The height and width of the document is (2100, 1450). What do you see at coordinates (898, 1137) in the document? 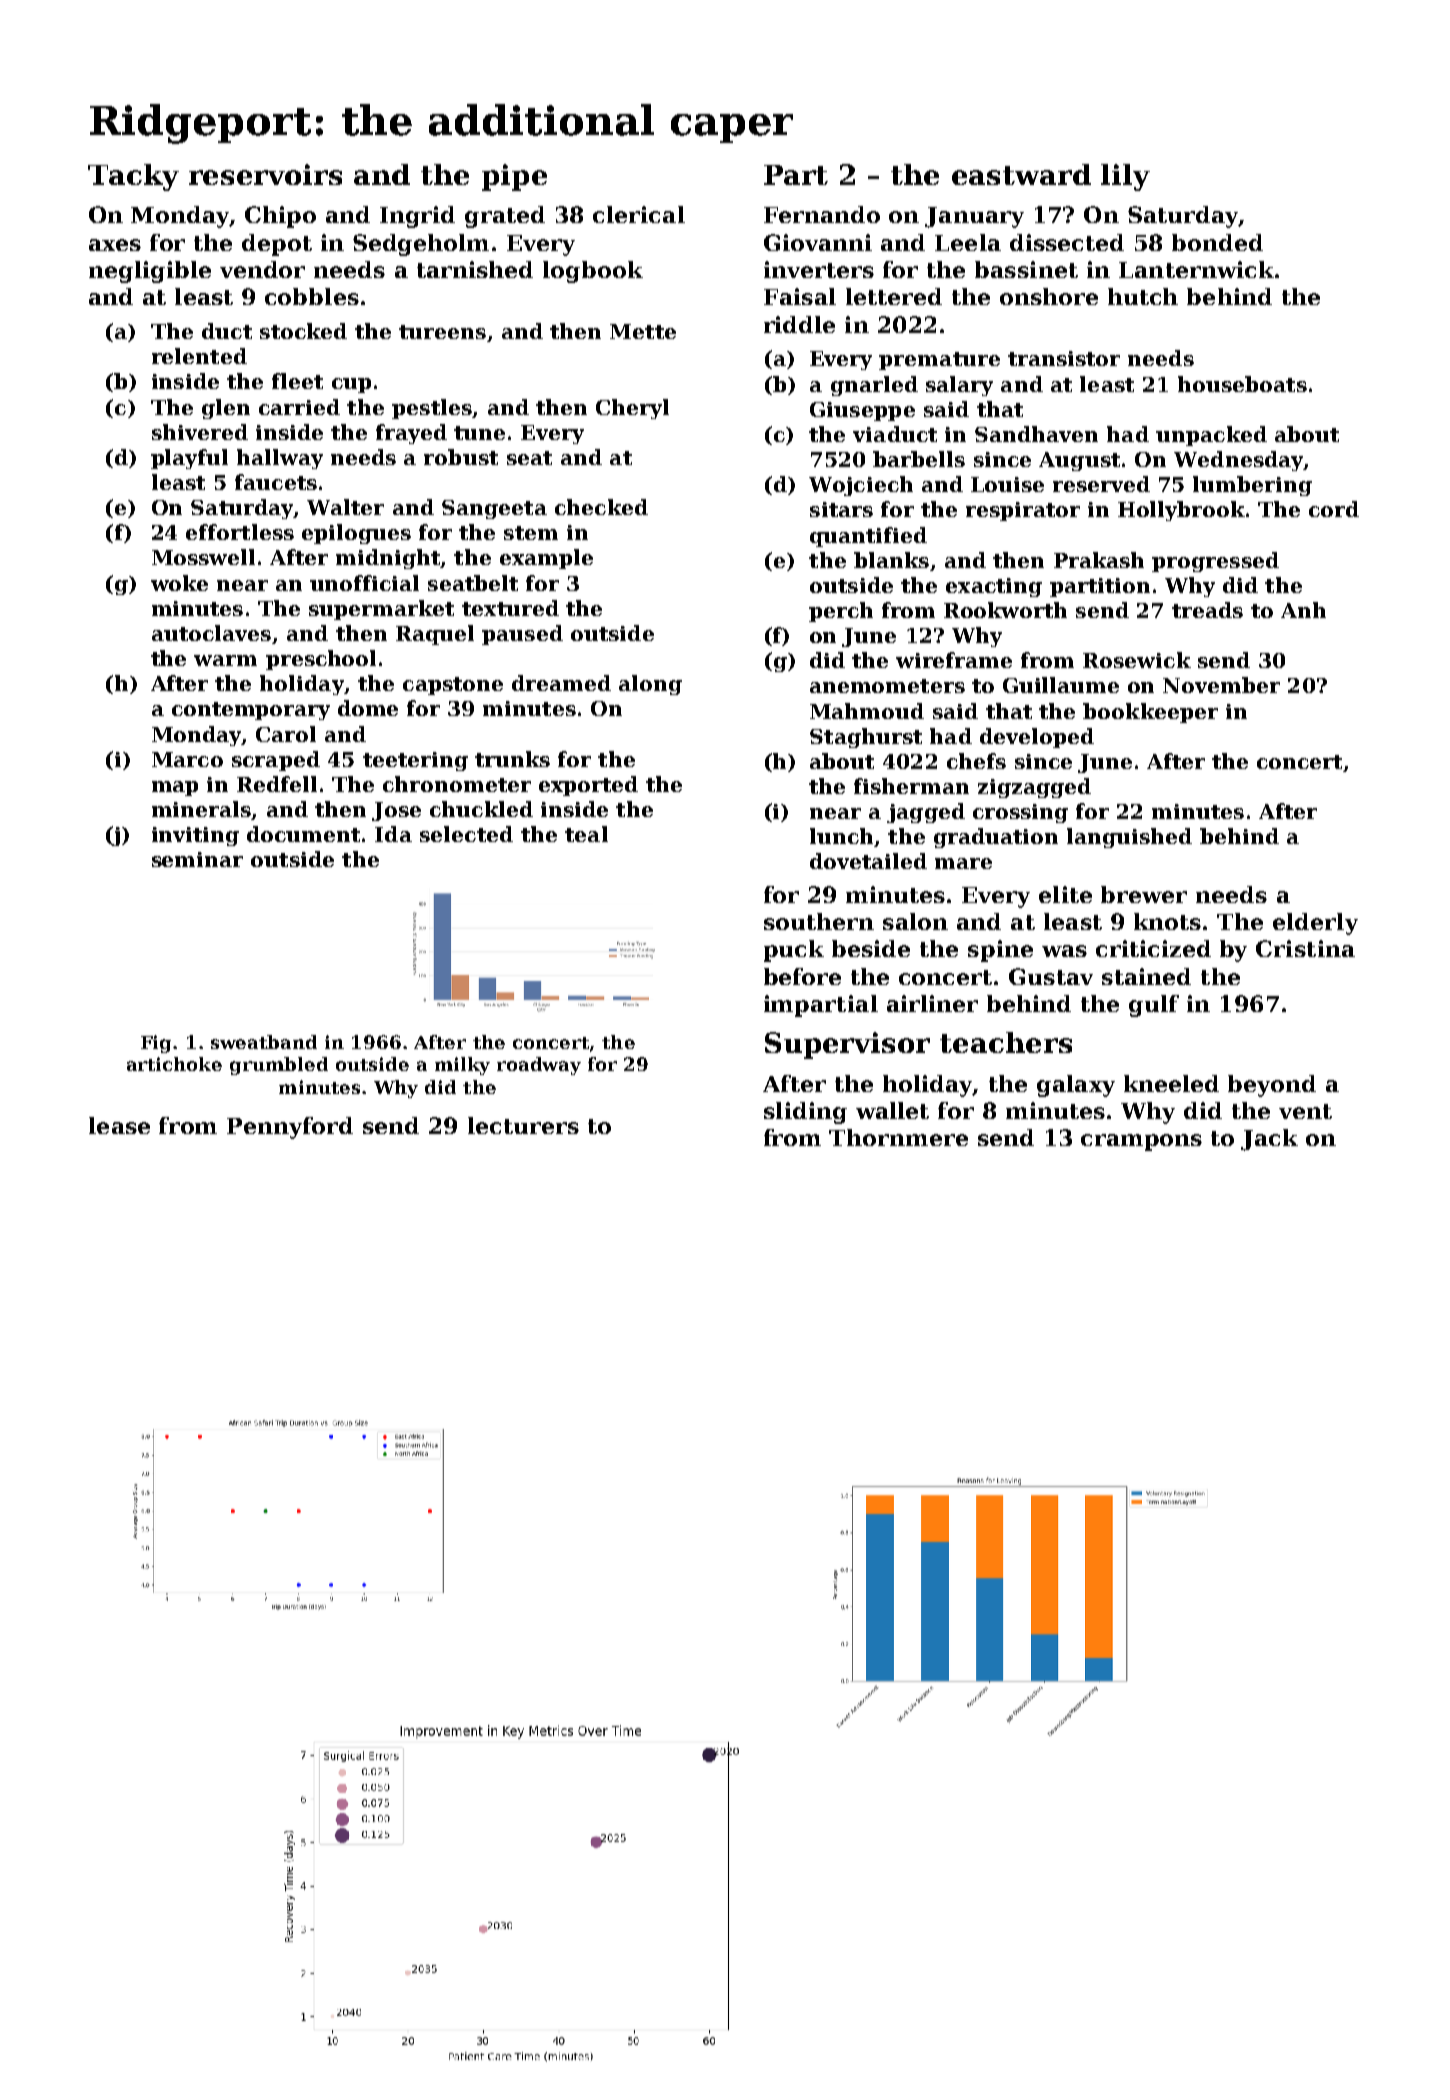
I see `Thornmere` at bounding box center [898, 1137].
